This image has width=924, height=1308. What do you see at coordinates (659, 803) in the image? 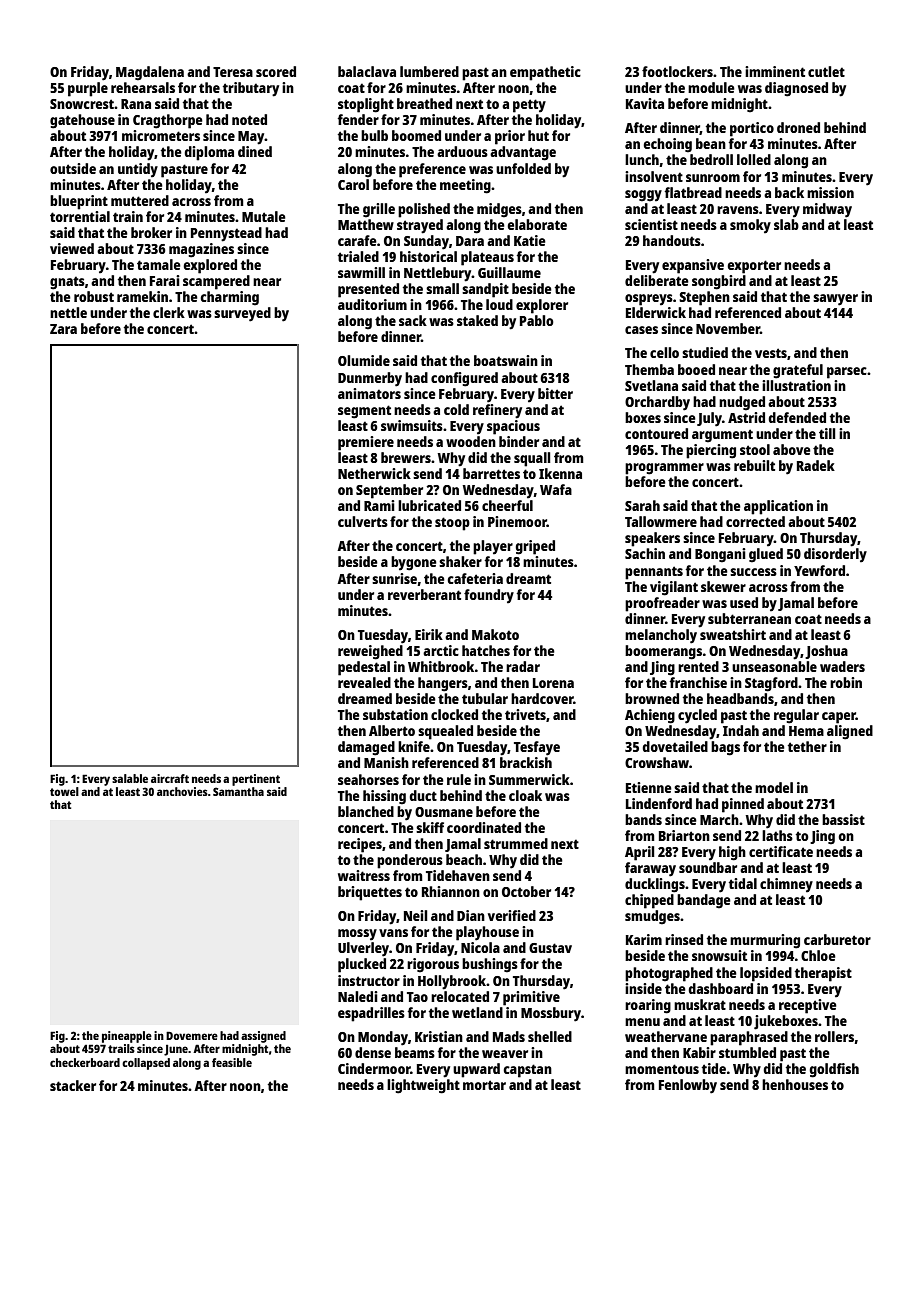
I see `Lindenford` at bounding box center [659, 803].
